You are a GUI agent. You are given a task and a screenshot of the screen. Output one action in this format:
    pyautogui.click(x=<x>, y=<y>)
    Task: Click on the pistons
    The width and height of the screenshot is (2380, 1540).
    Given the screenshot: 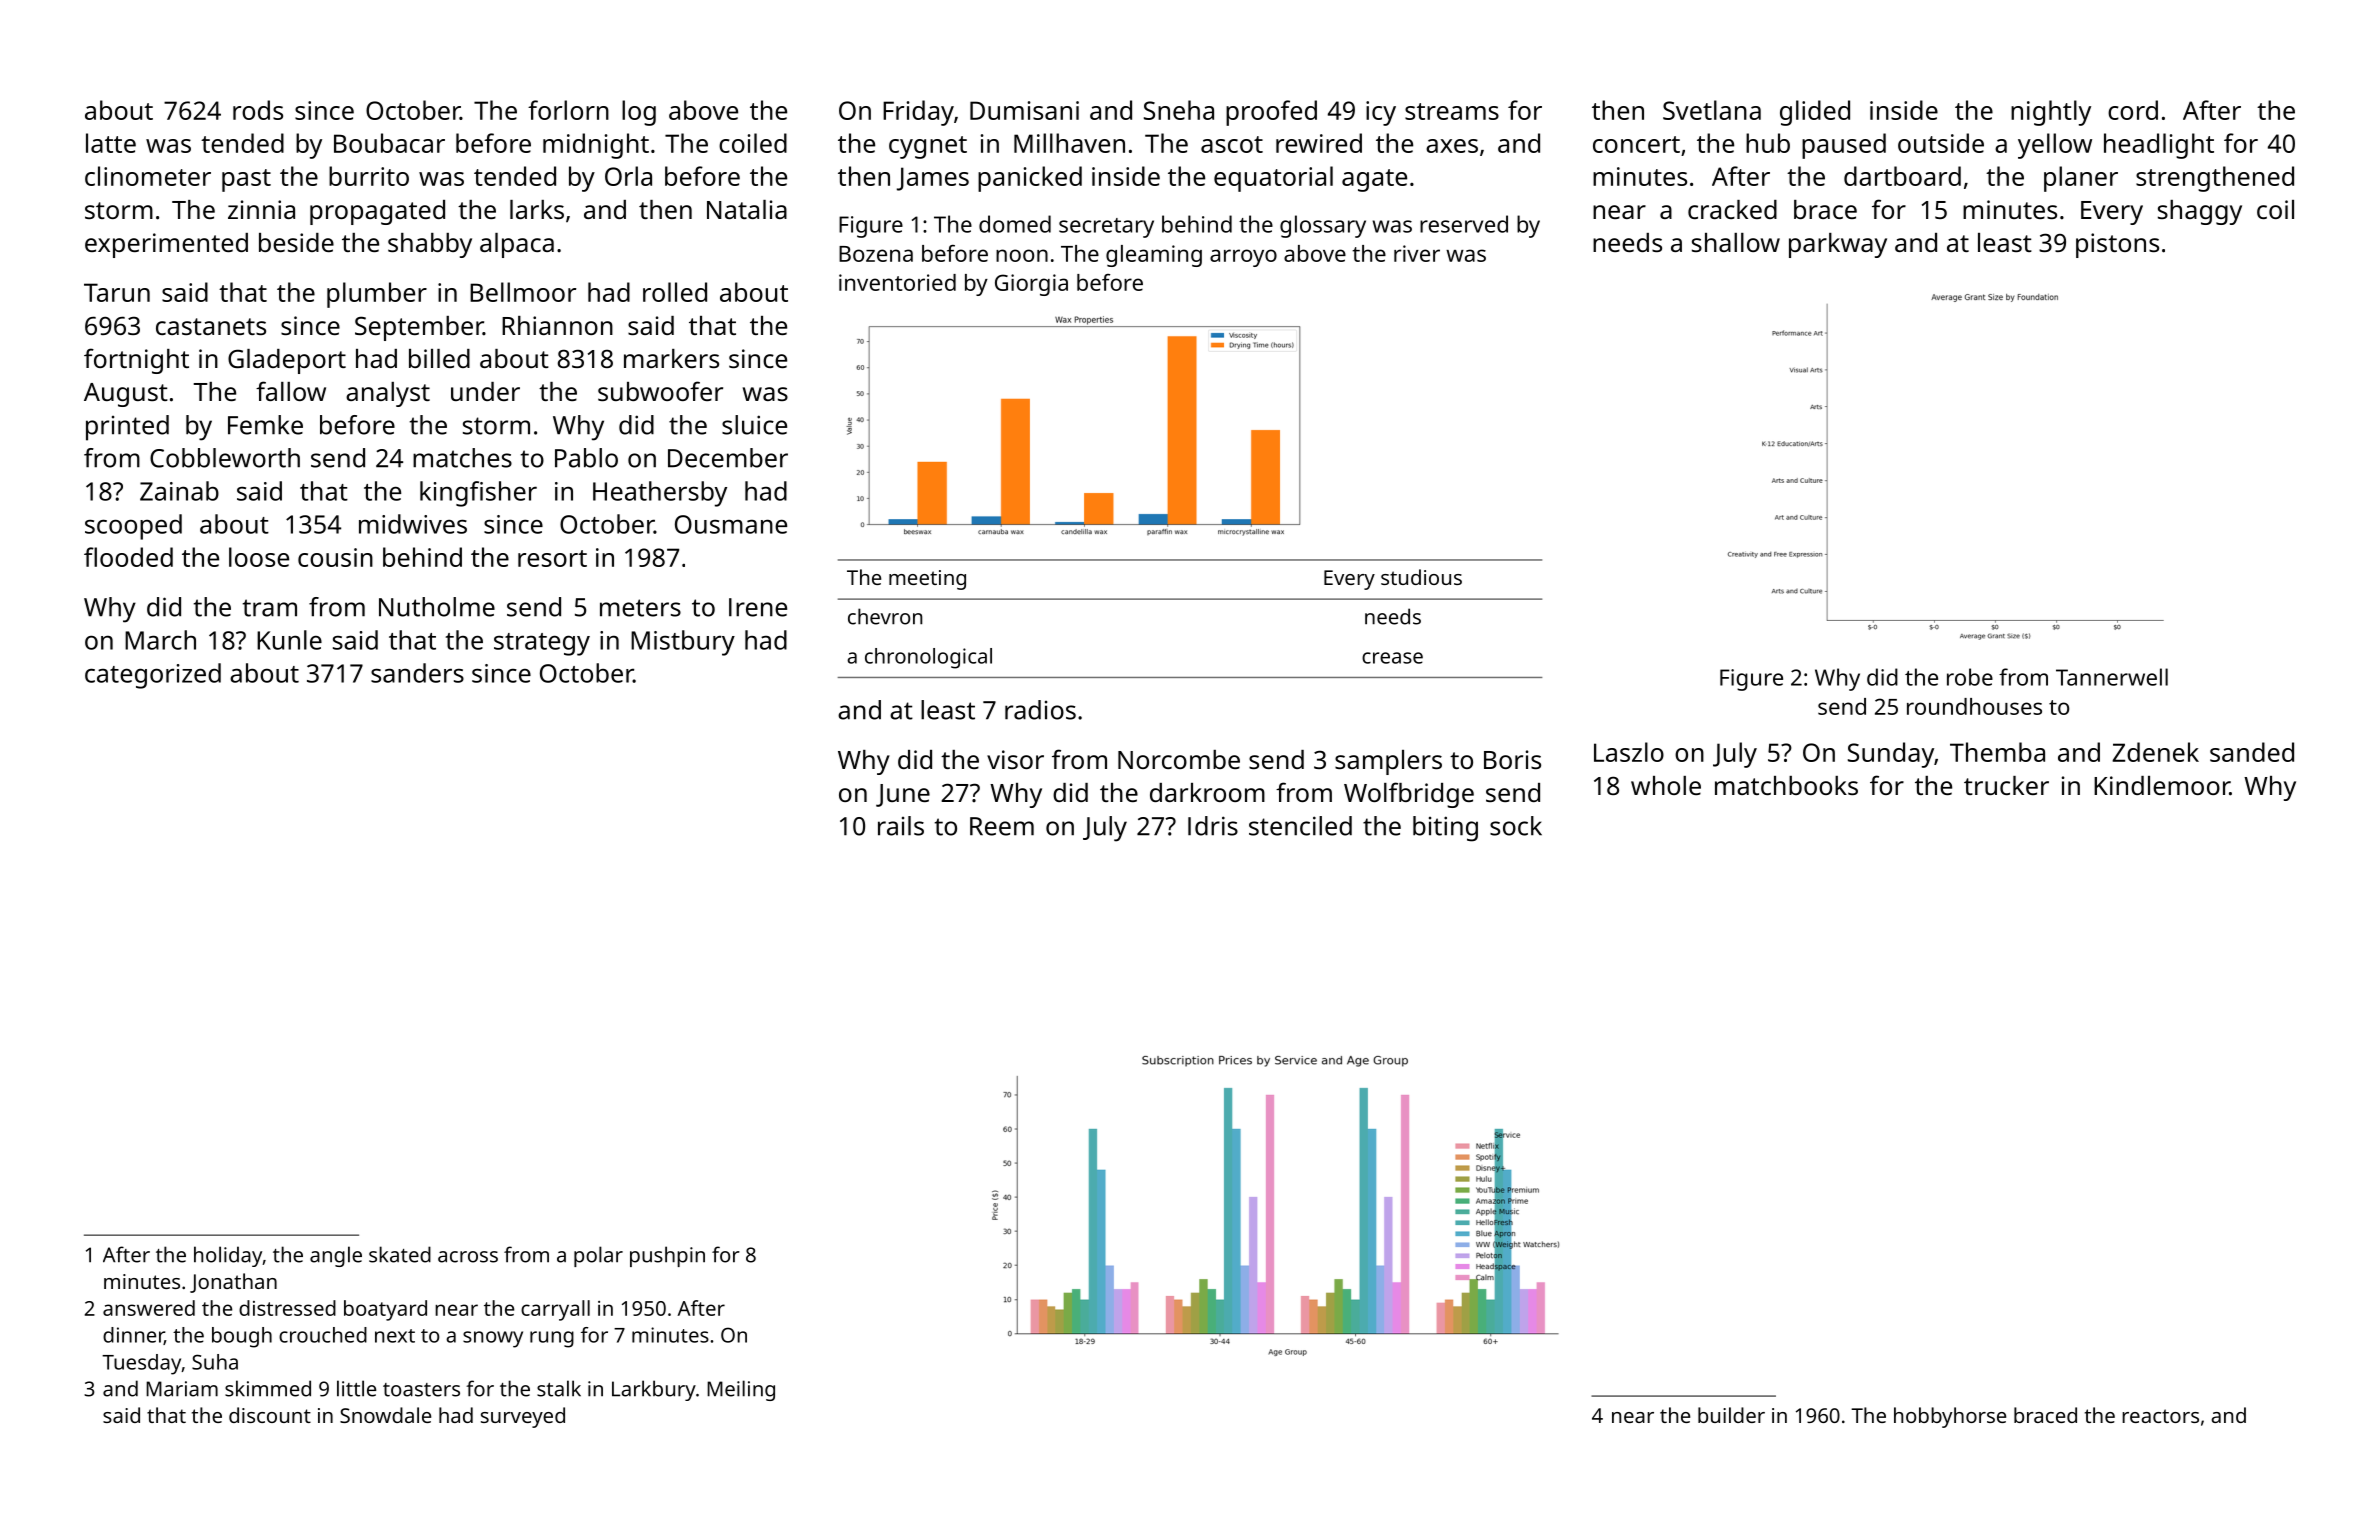 What is the action you would take?
    pyautogui.click(x=2117, y=245)
